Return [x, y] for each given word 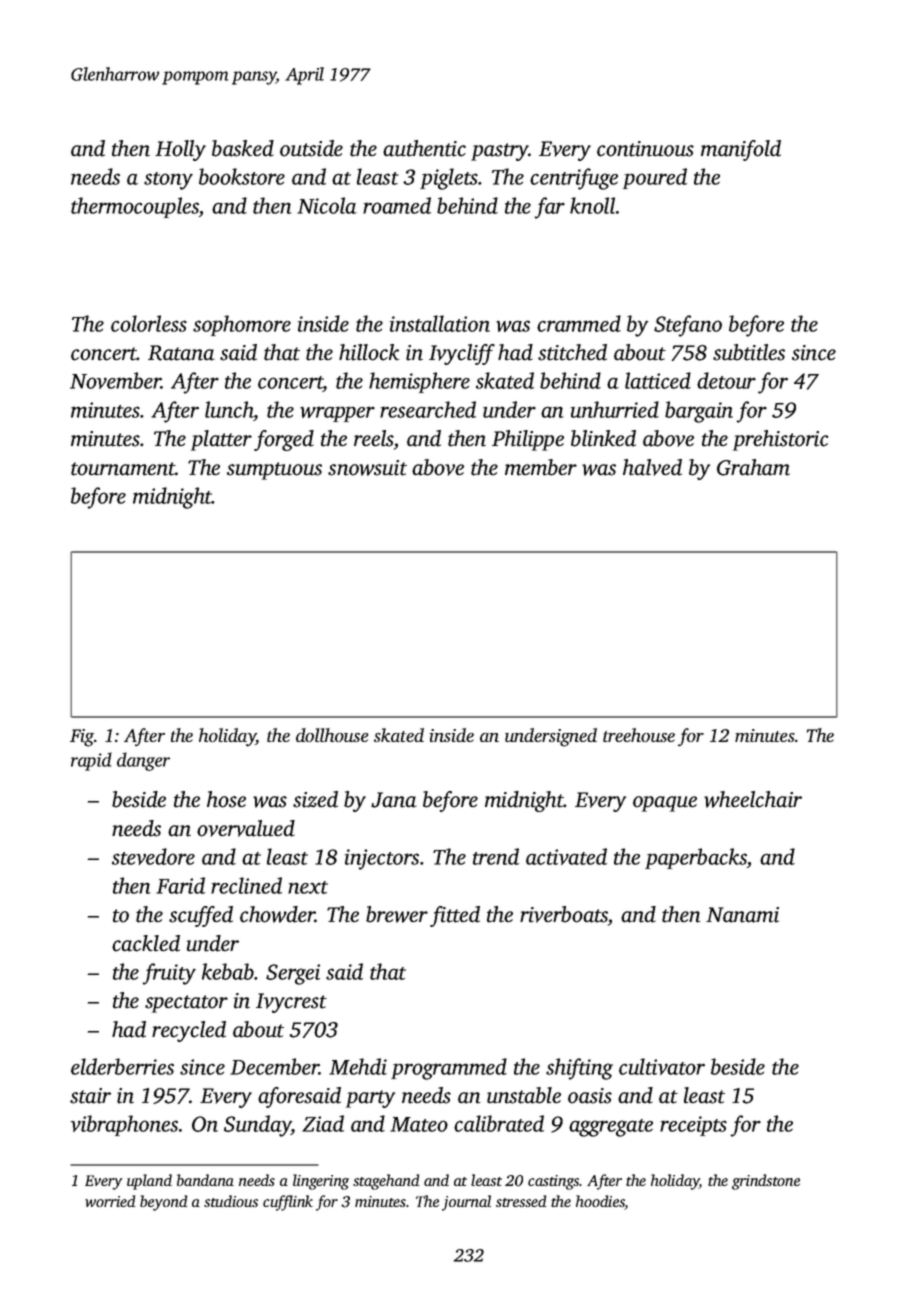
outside [311, 148]
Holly [180, 150]
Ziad [323, 1123]
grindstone [766, 1182]
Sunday [257, 1126]
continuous [645, 149]
